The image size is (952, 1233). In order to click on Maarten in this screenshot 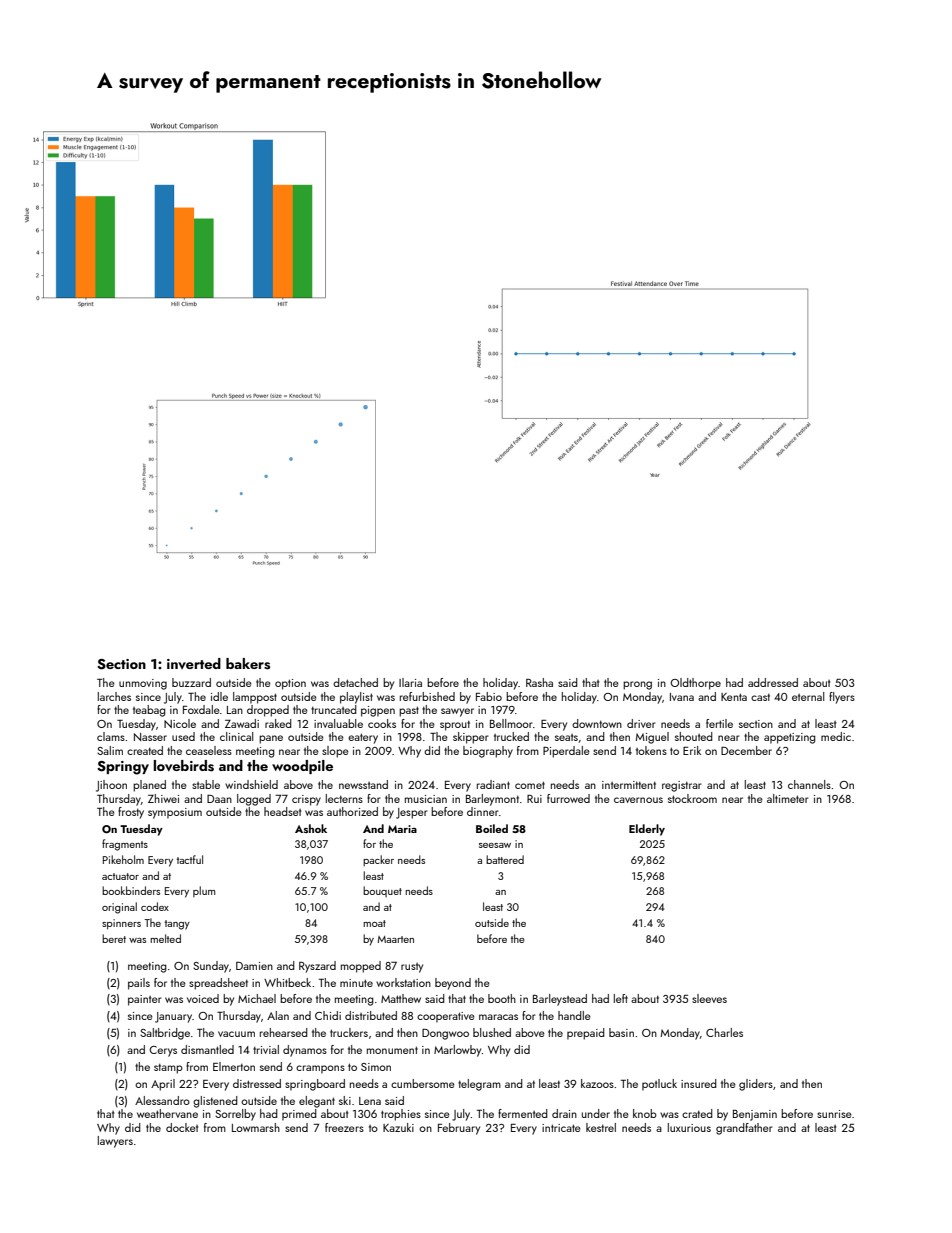, I will do `click(395, 939)`.
